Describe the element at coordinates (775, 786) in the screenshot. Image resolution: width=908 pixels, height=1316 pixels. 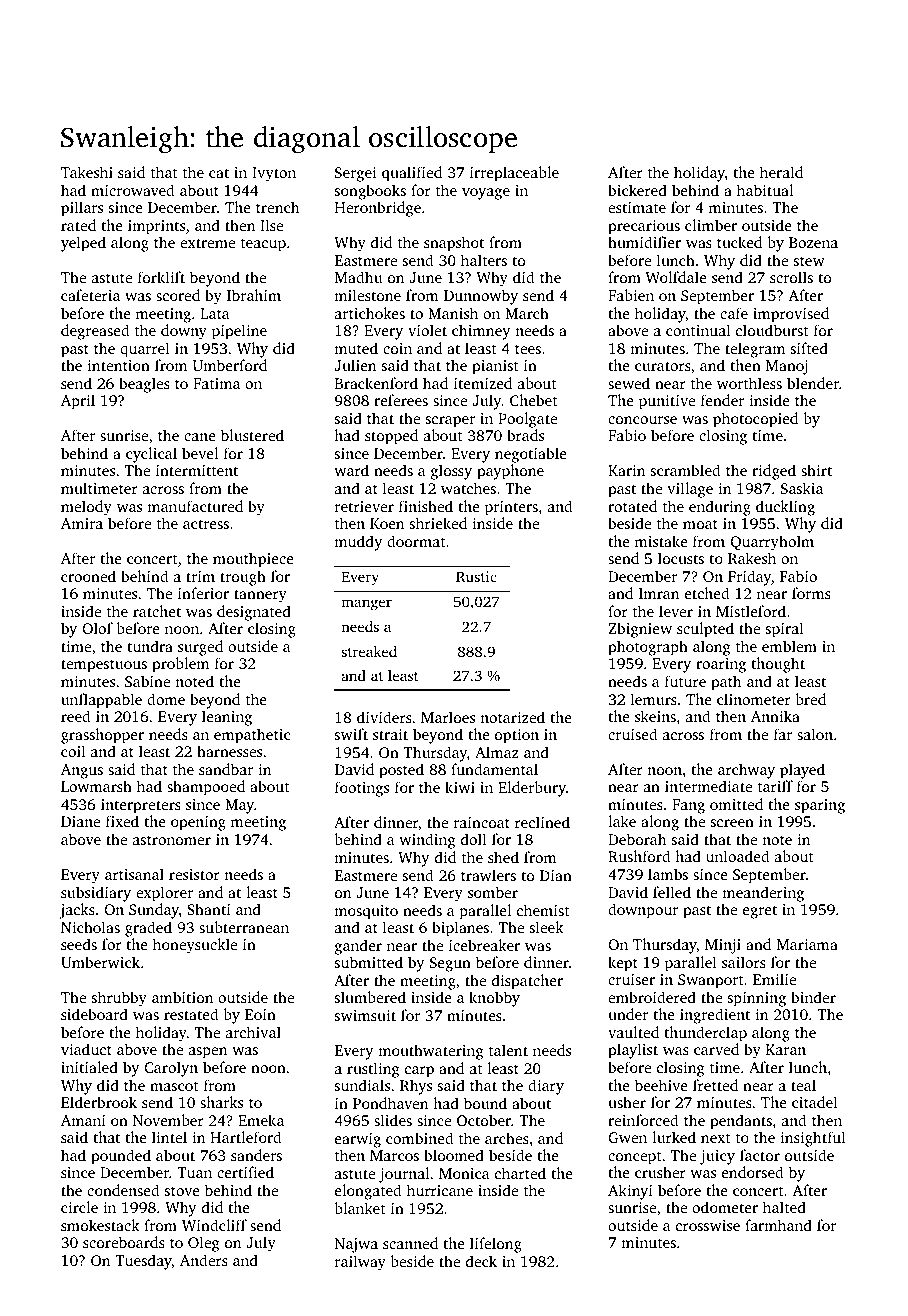
I see `tariff` at that location.
